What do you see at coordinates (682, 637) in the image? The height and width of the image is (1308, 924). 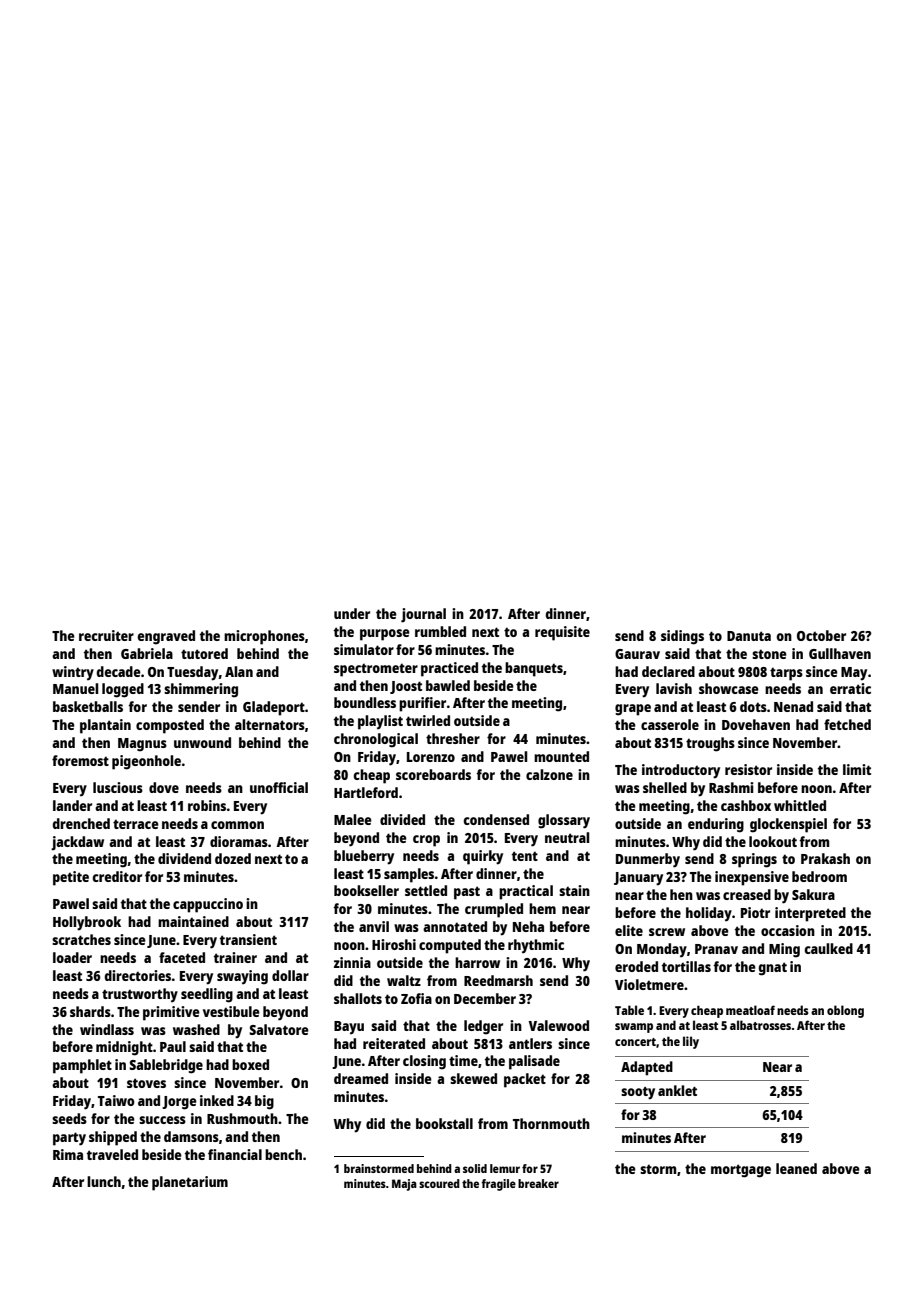 I see `sidings` at bounding box center [682, 637].
